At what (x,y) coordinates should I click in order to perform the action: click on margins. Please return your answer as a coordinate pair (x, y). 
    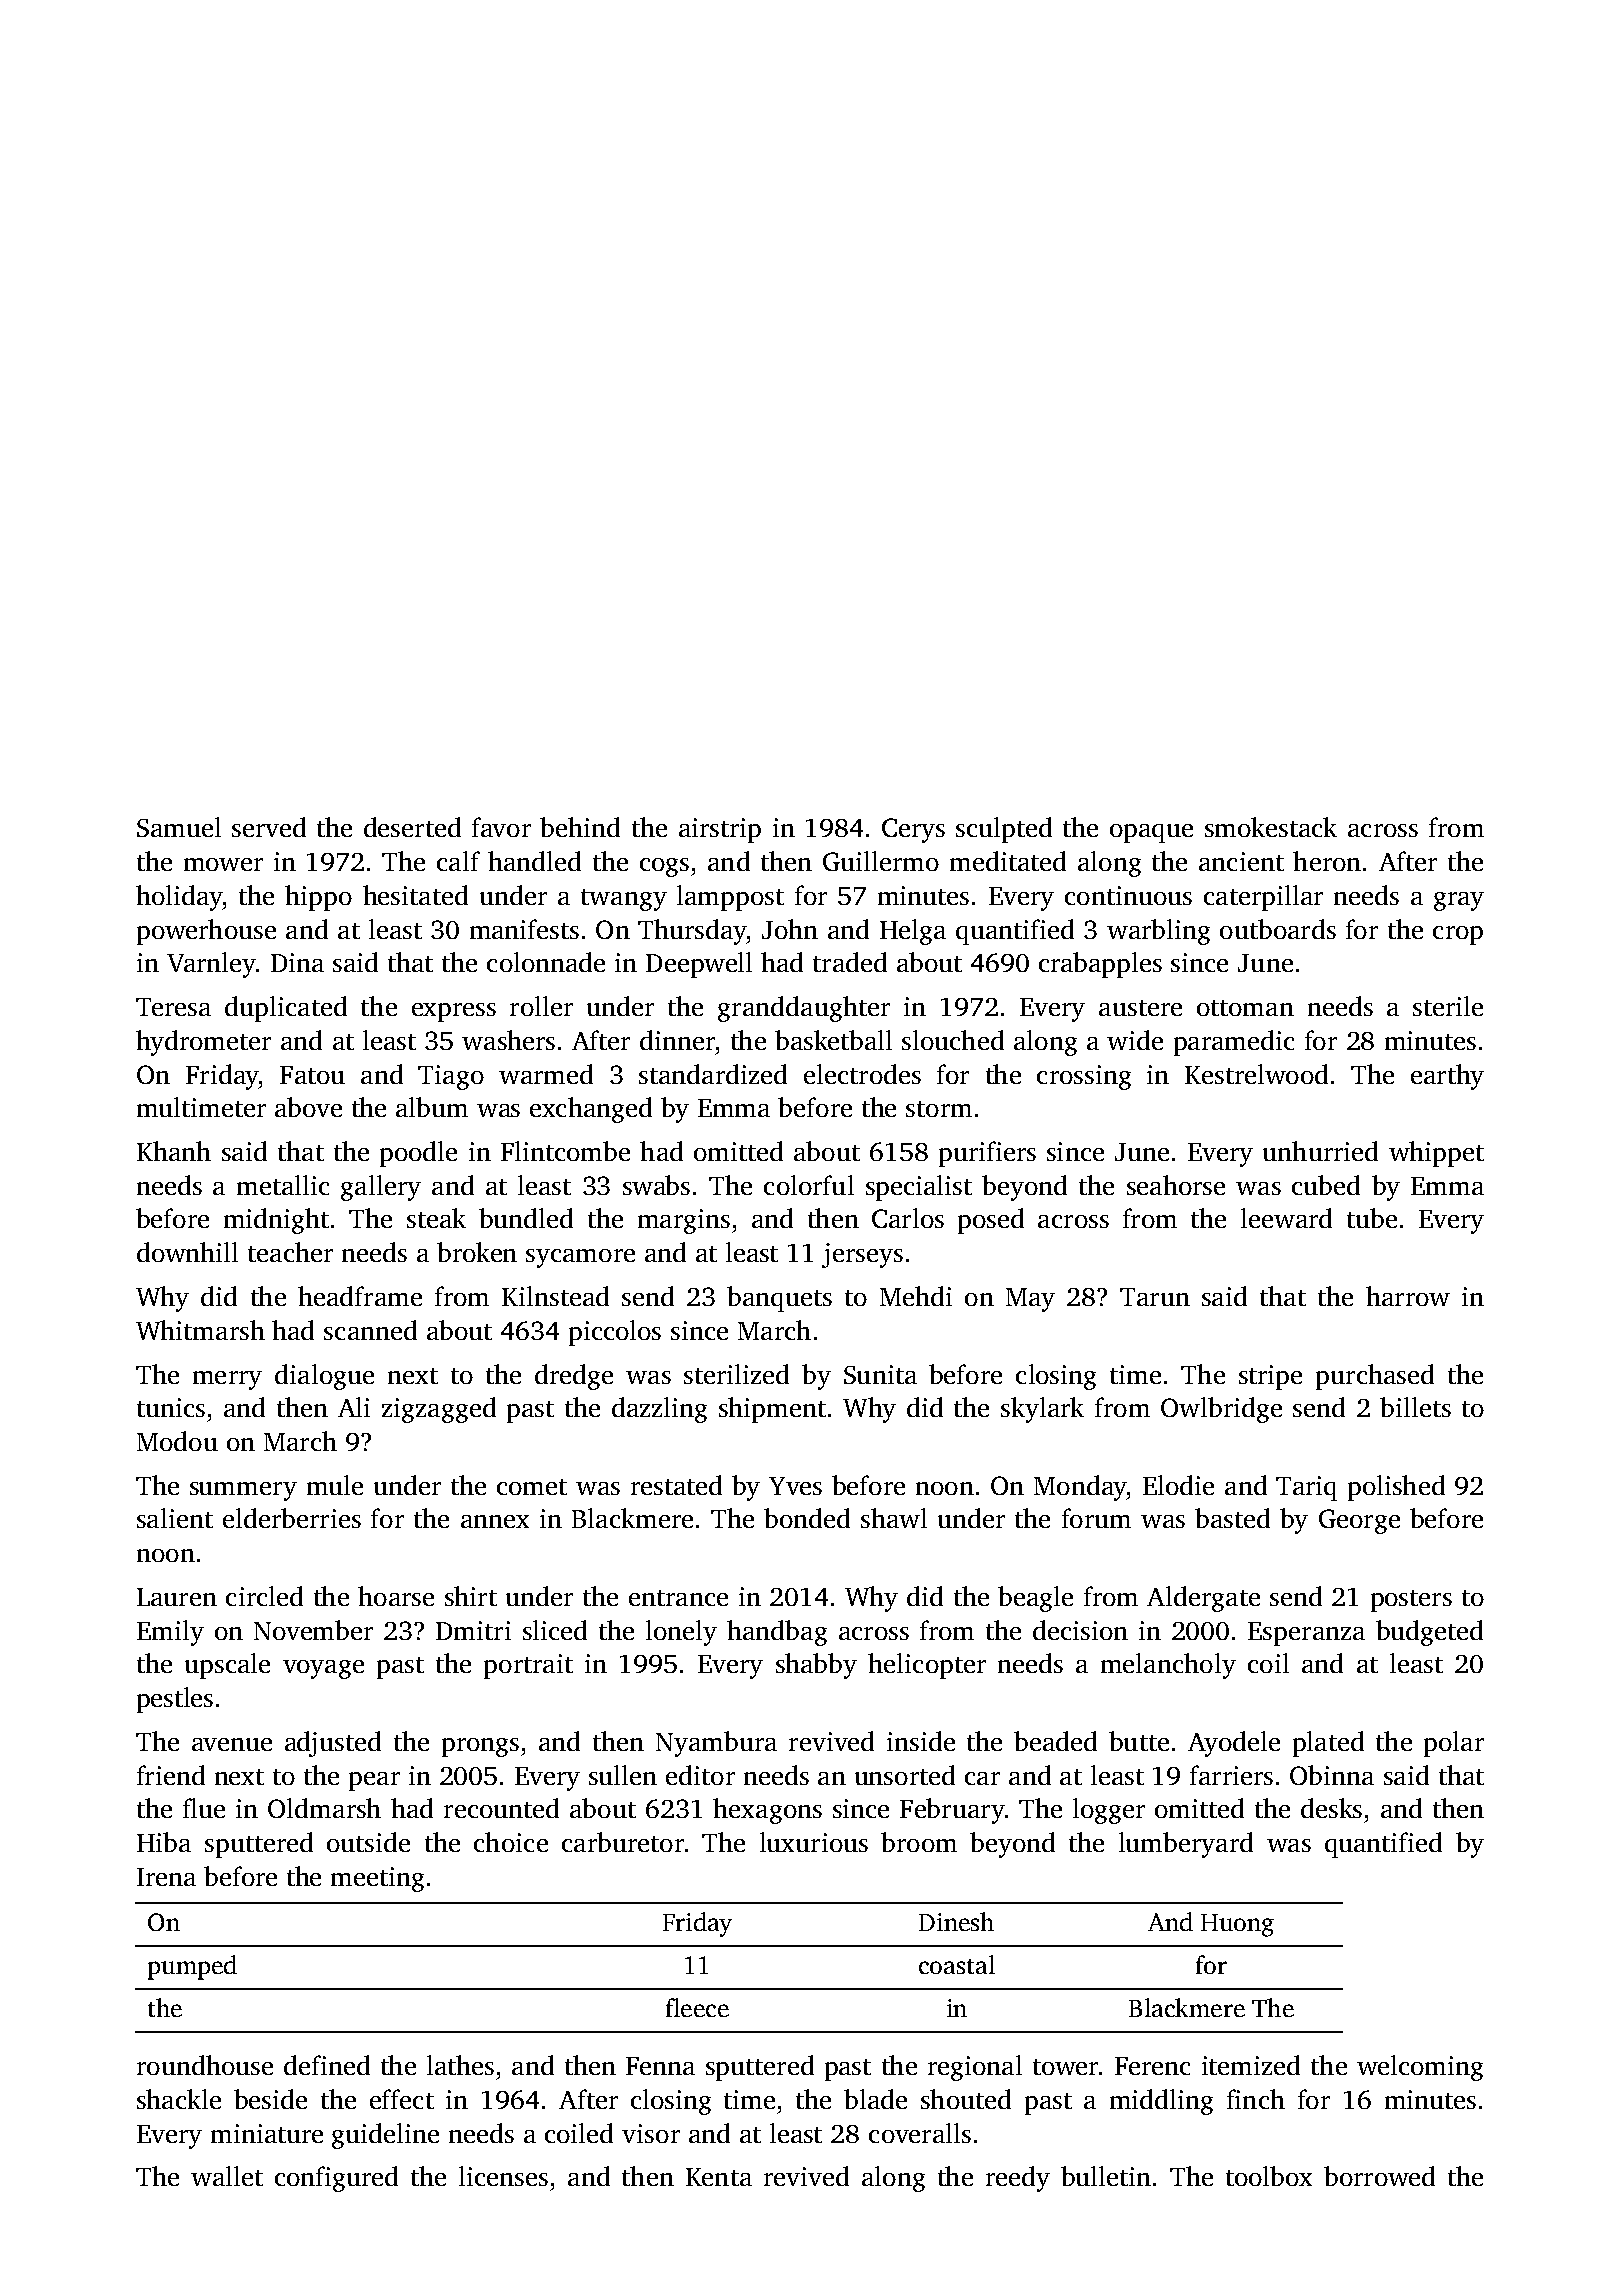
    Looking at the image, I should click on (684, 1221).
